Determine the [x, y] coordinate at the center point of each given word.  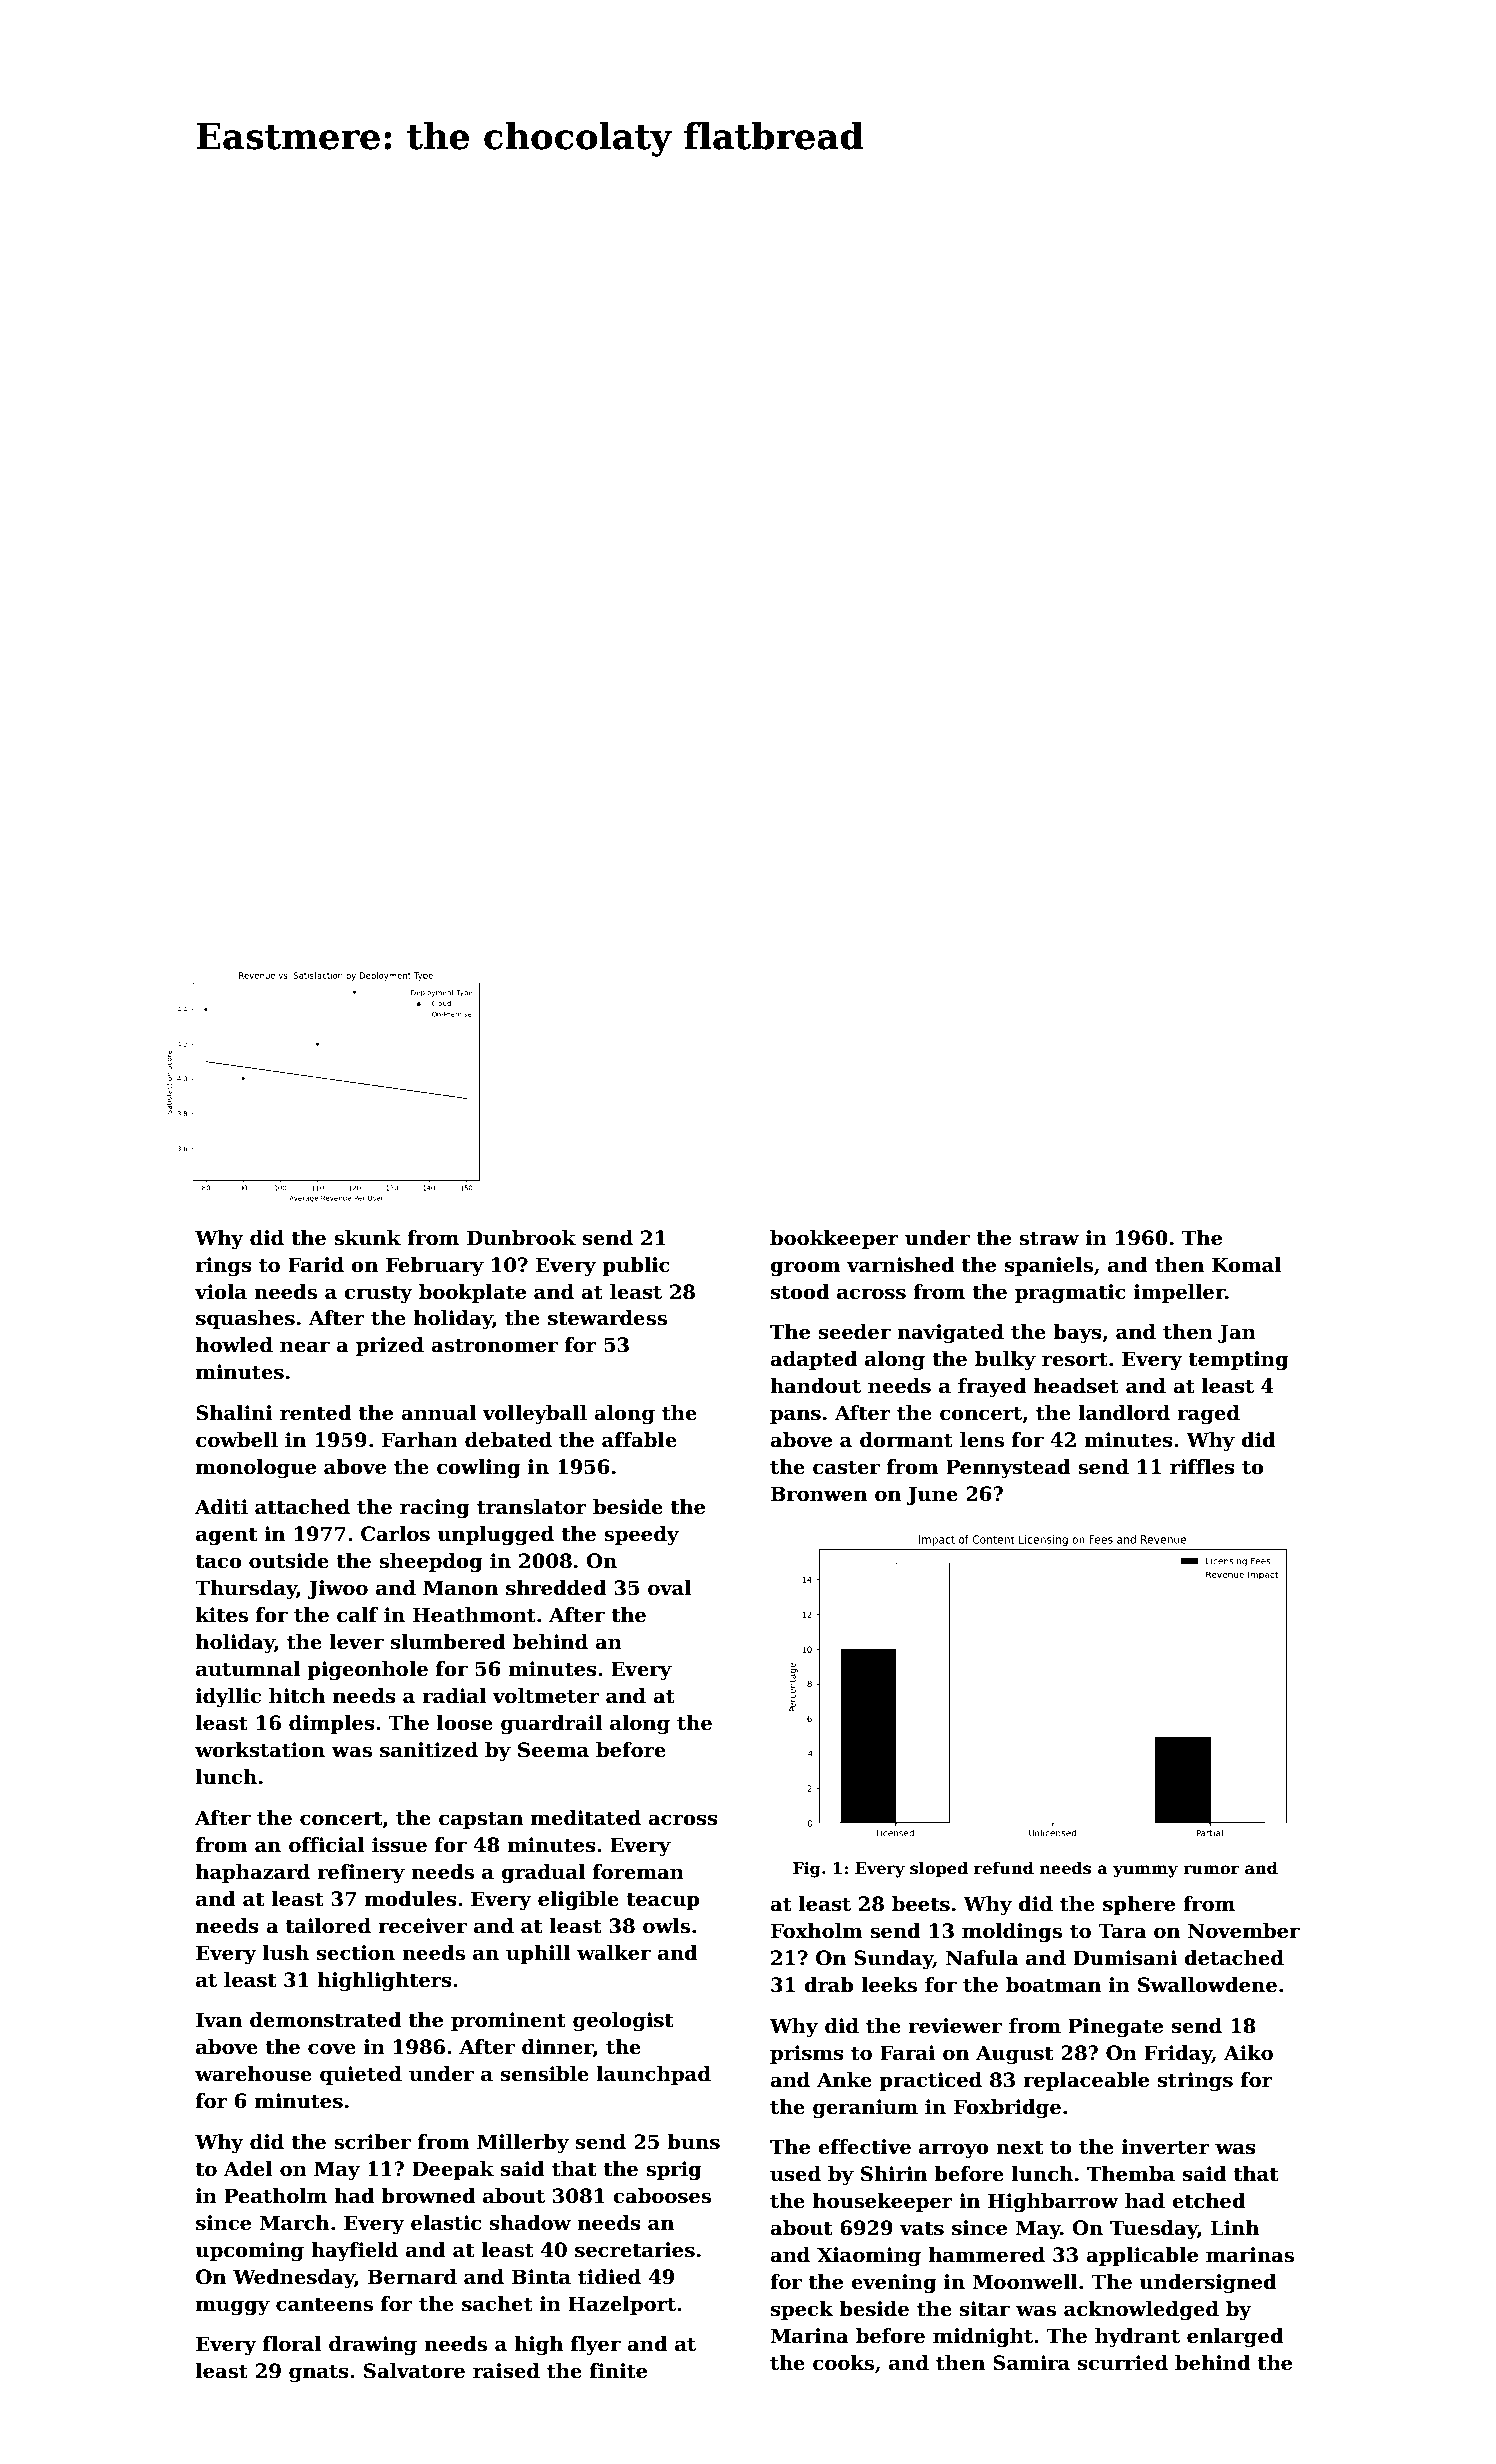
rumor [1211, 1870]
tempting [1238, 1361]
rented [316, 1413]
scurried [1123, 2363]
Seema [553, 1750]
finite [618, 2371]
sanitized [429, 1750]
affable [639, 1440]
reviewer [955, 2026]
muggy [233, 2308]
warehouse [253, 2074]
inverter [1166, 2147]
